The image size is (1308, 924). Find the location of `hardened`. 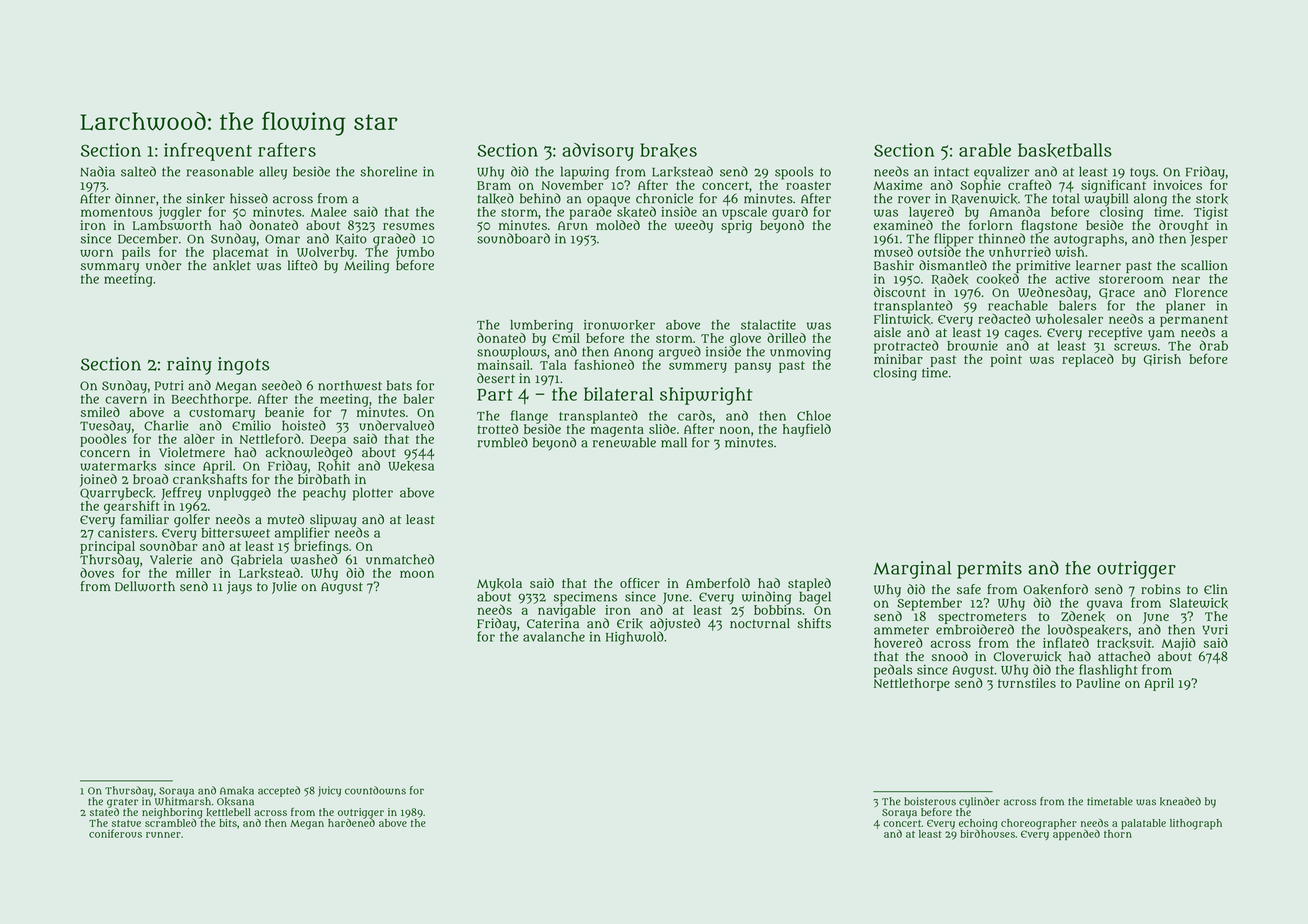

hardened is located at coordinates (351, 823).
